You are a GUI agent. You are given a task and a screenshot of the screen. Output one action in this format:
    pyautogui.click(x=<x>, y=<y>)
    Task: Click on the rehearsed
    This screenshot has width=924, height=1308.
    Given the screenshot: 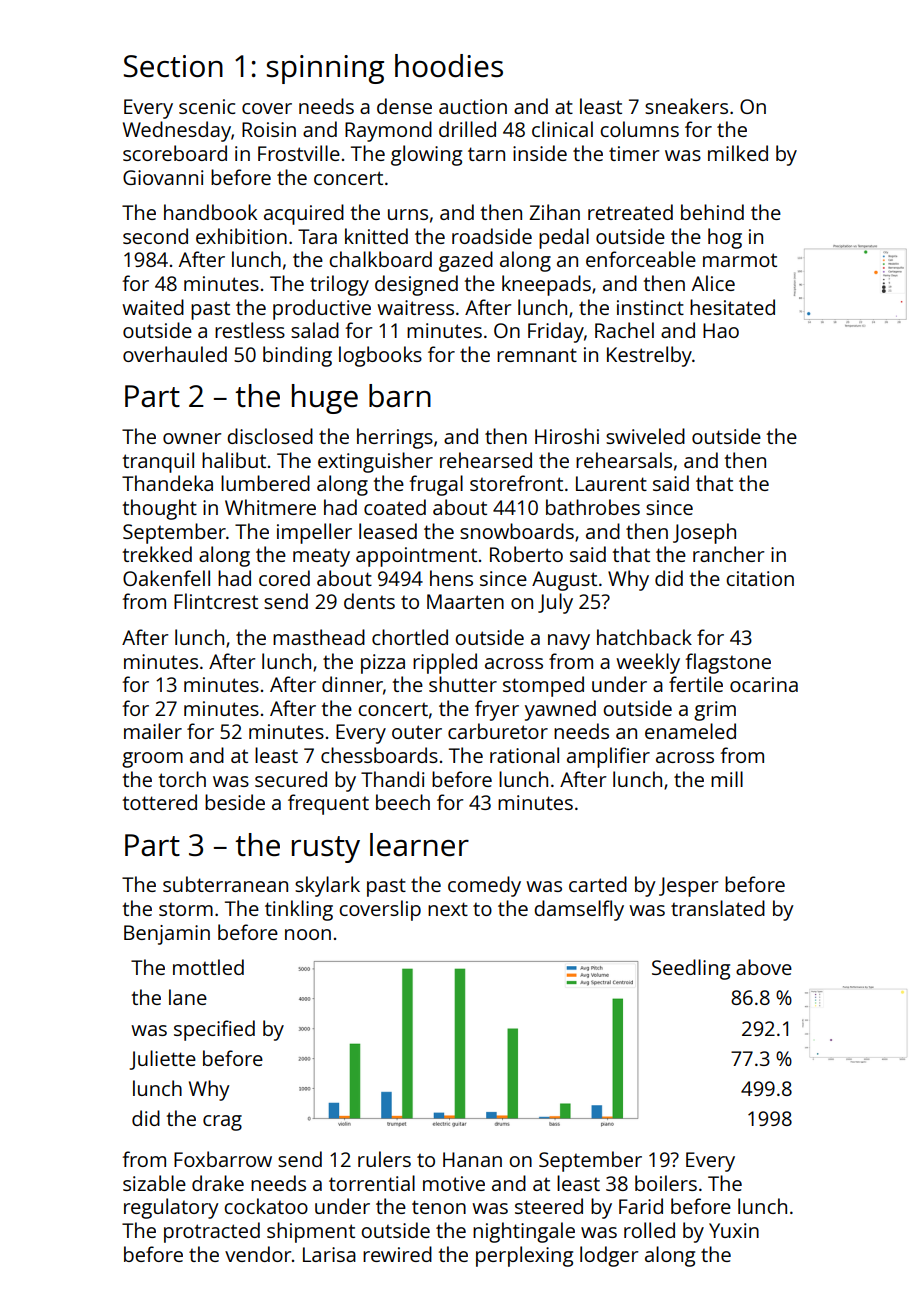 What is the action you would take?
    pyautogui.click(x=486, y=460)
